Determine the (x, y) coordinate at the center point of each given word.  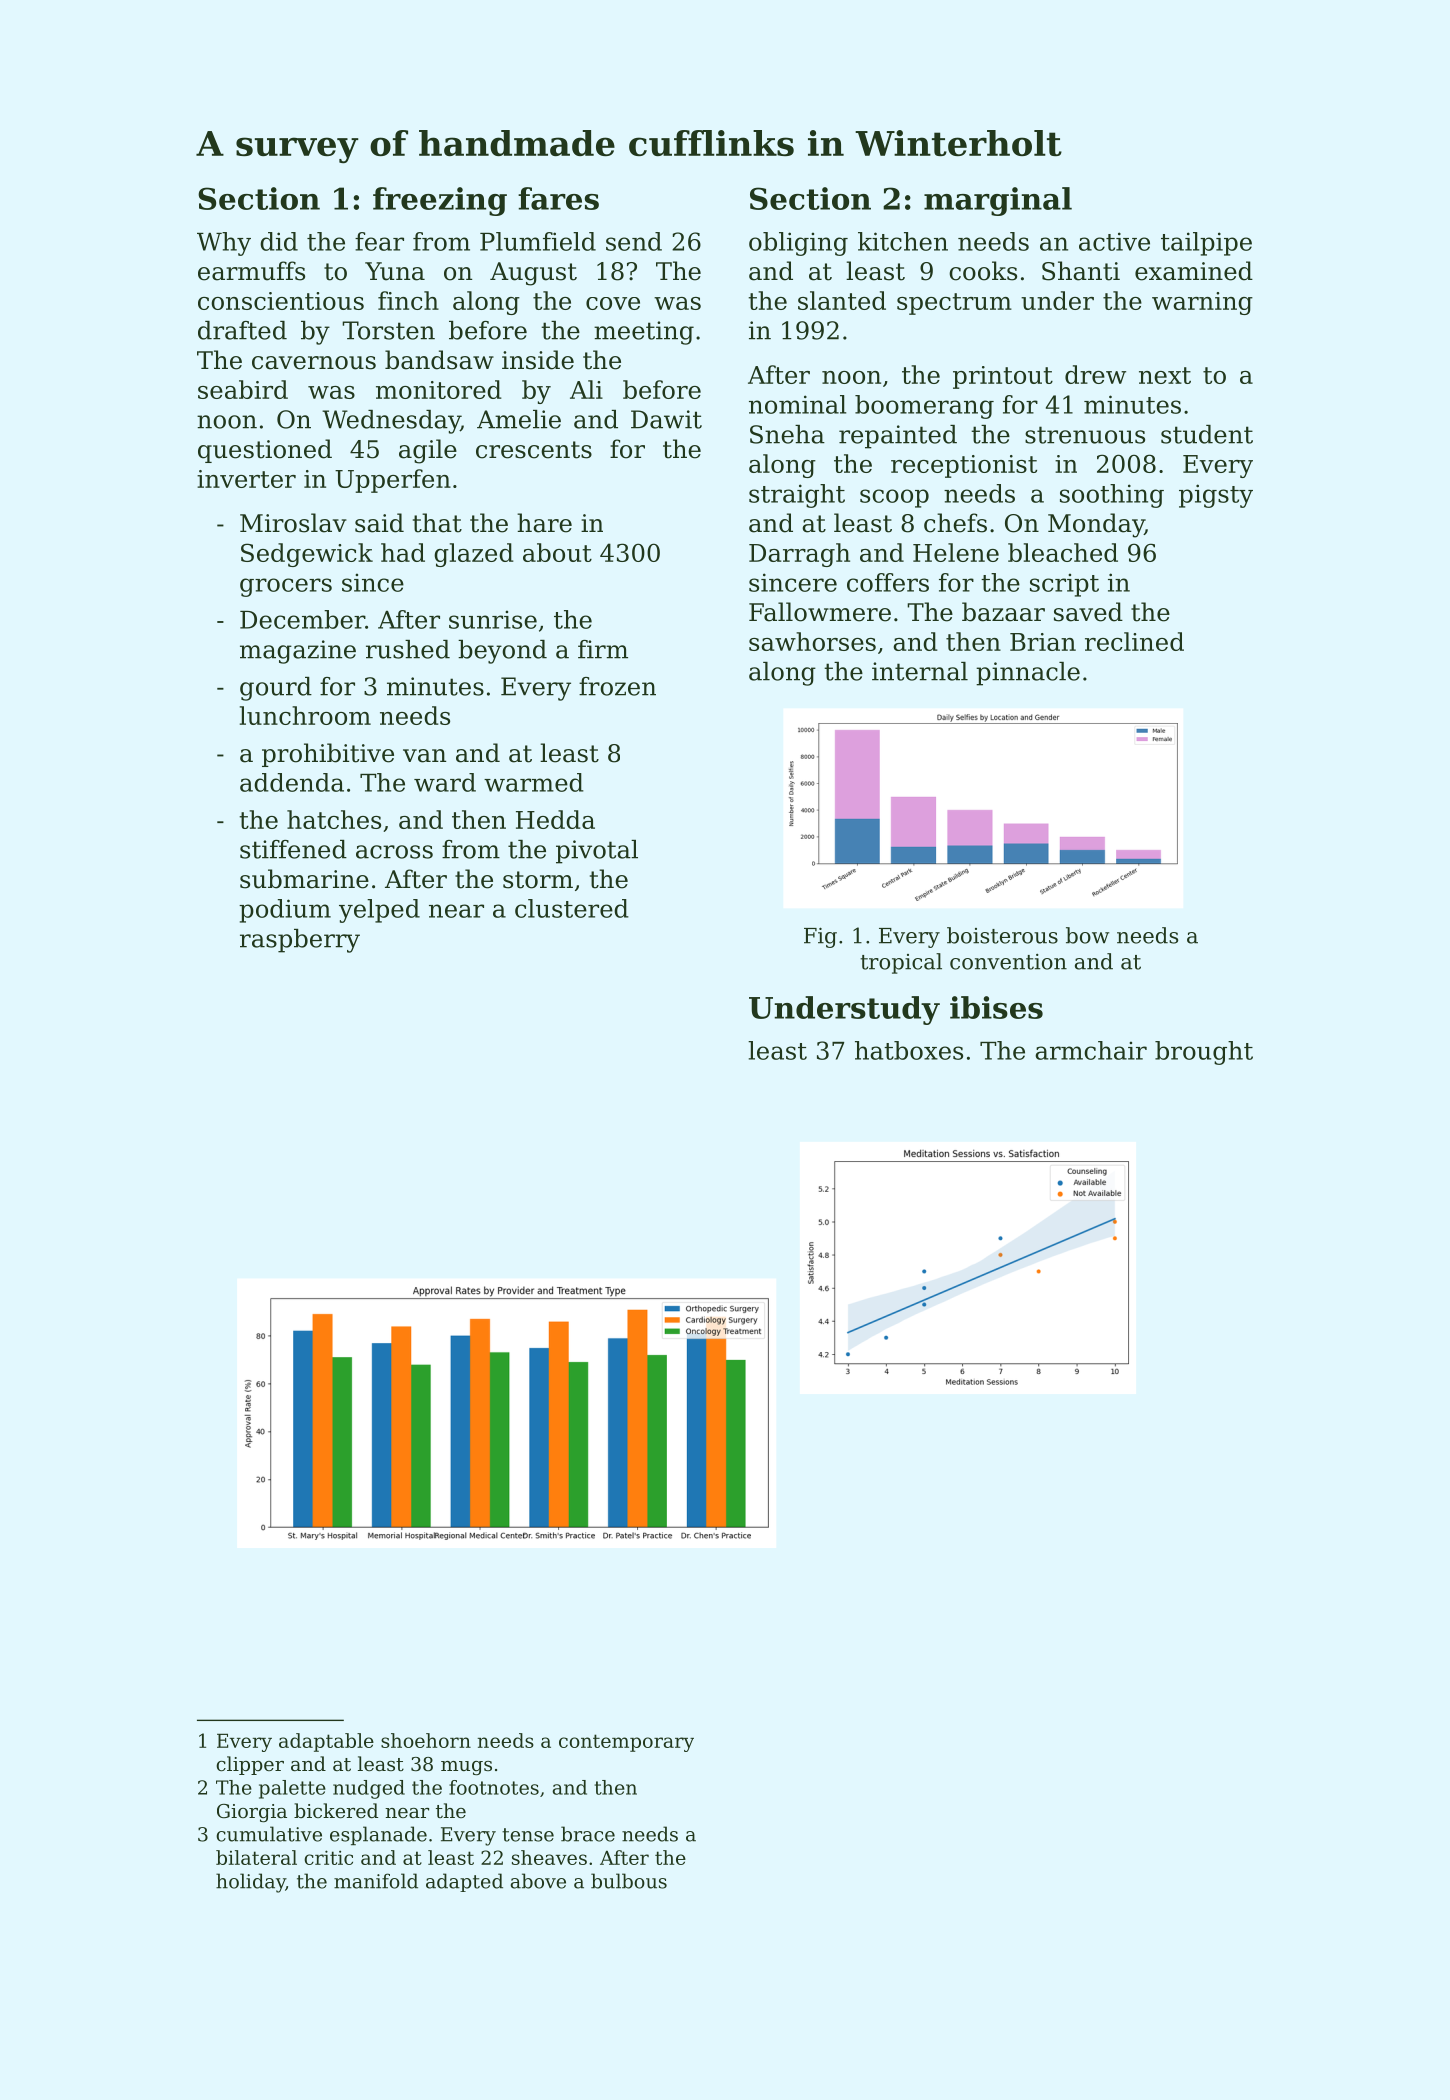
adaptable (326, 1742)
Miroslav (293, 523)
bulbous (629, 1881)
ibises (996, 1007)
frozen (617, 686)
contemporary (626, 1743)
